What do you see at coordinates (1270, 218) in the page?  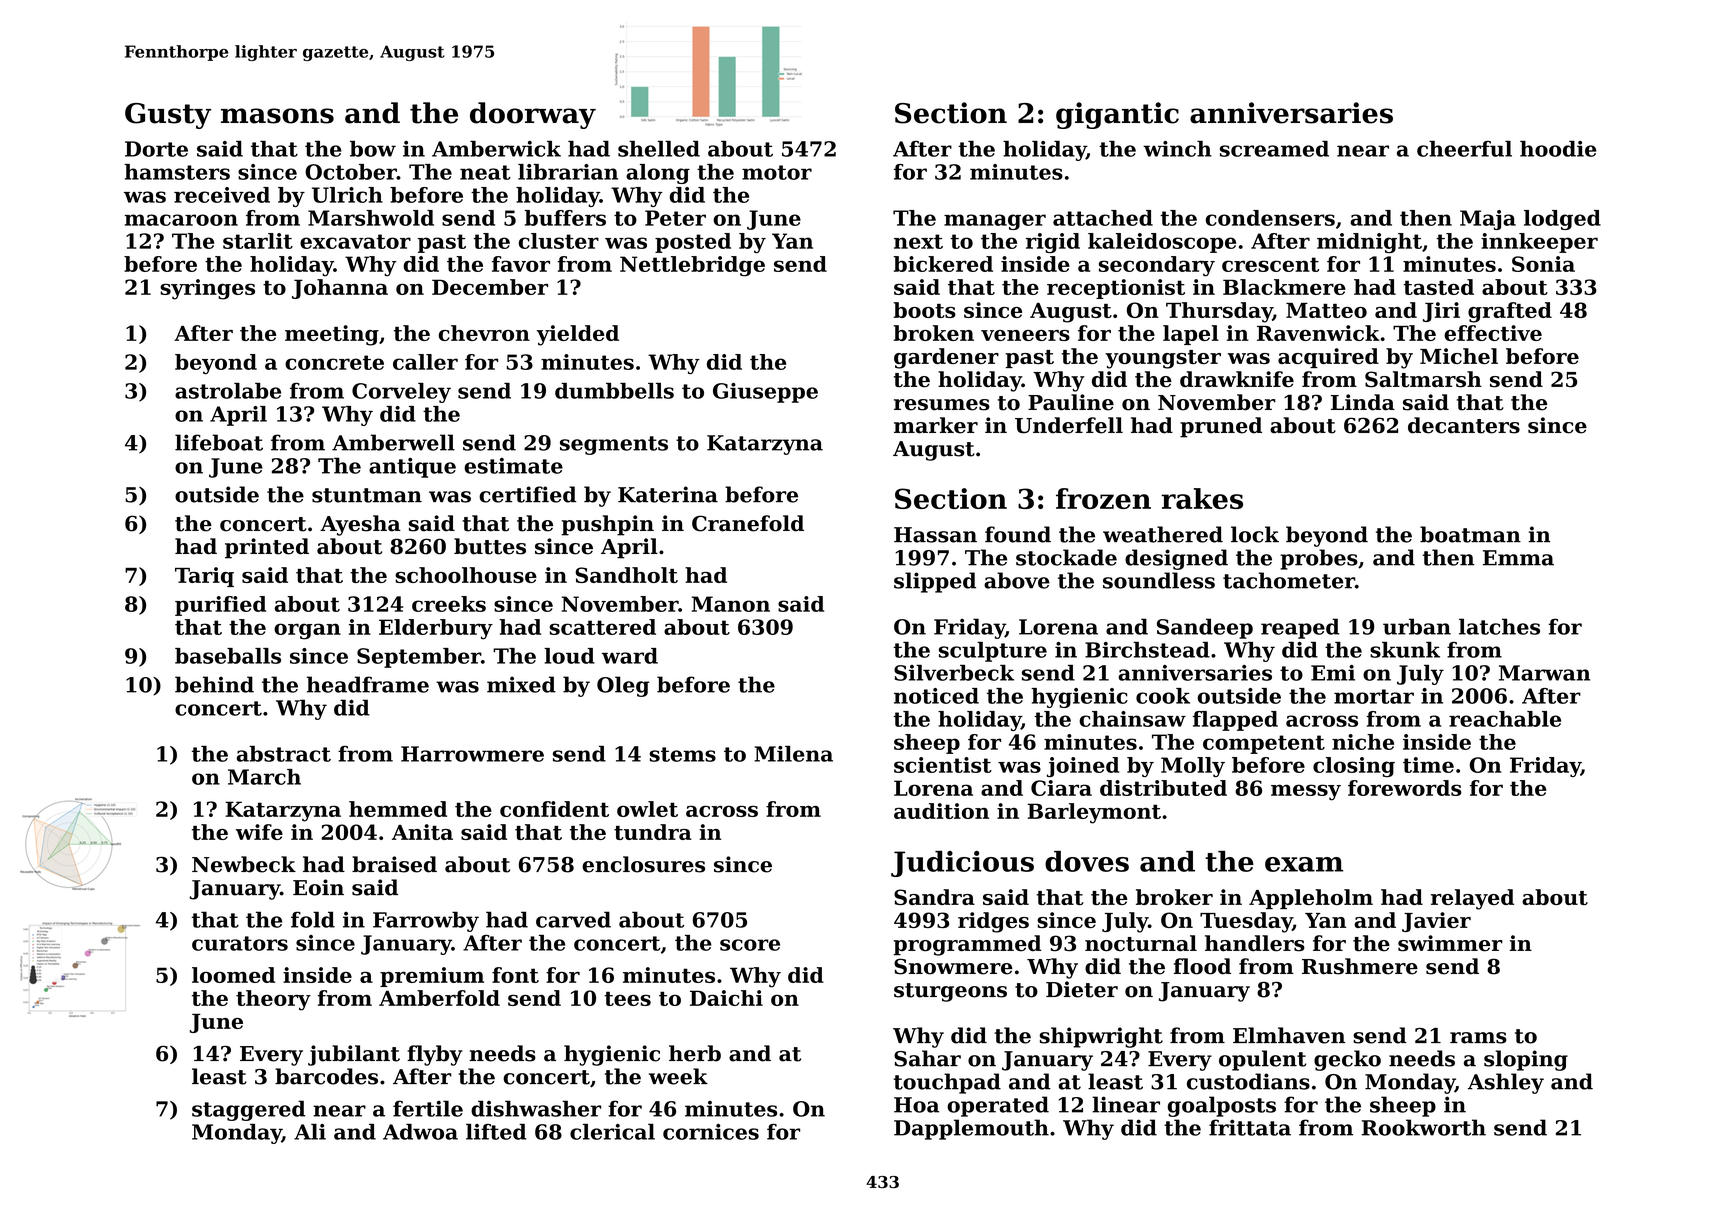 I see `condensers` at bounding box center [1270, 218].
